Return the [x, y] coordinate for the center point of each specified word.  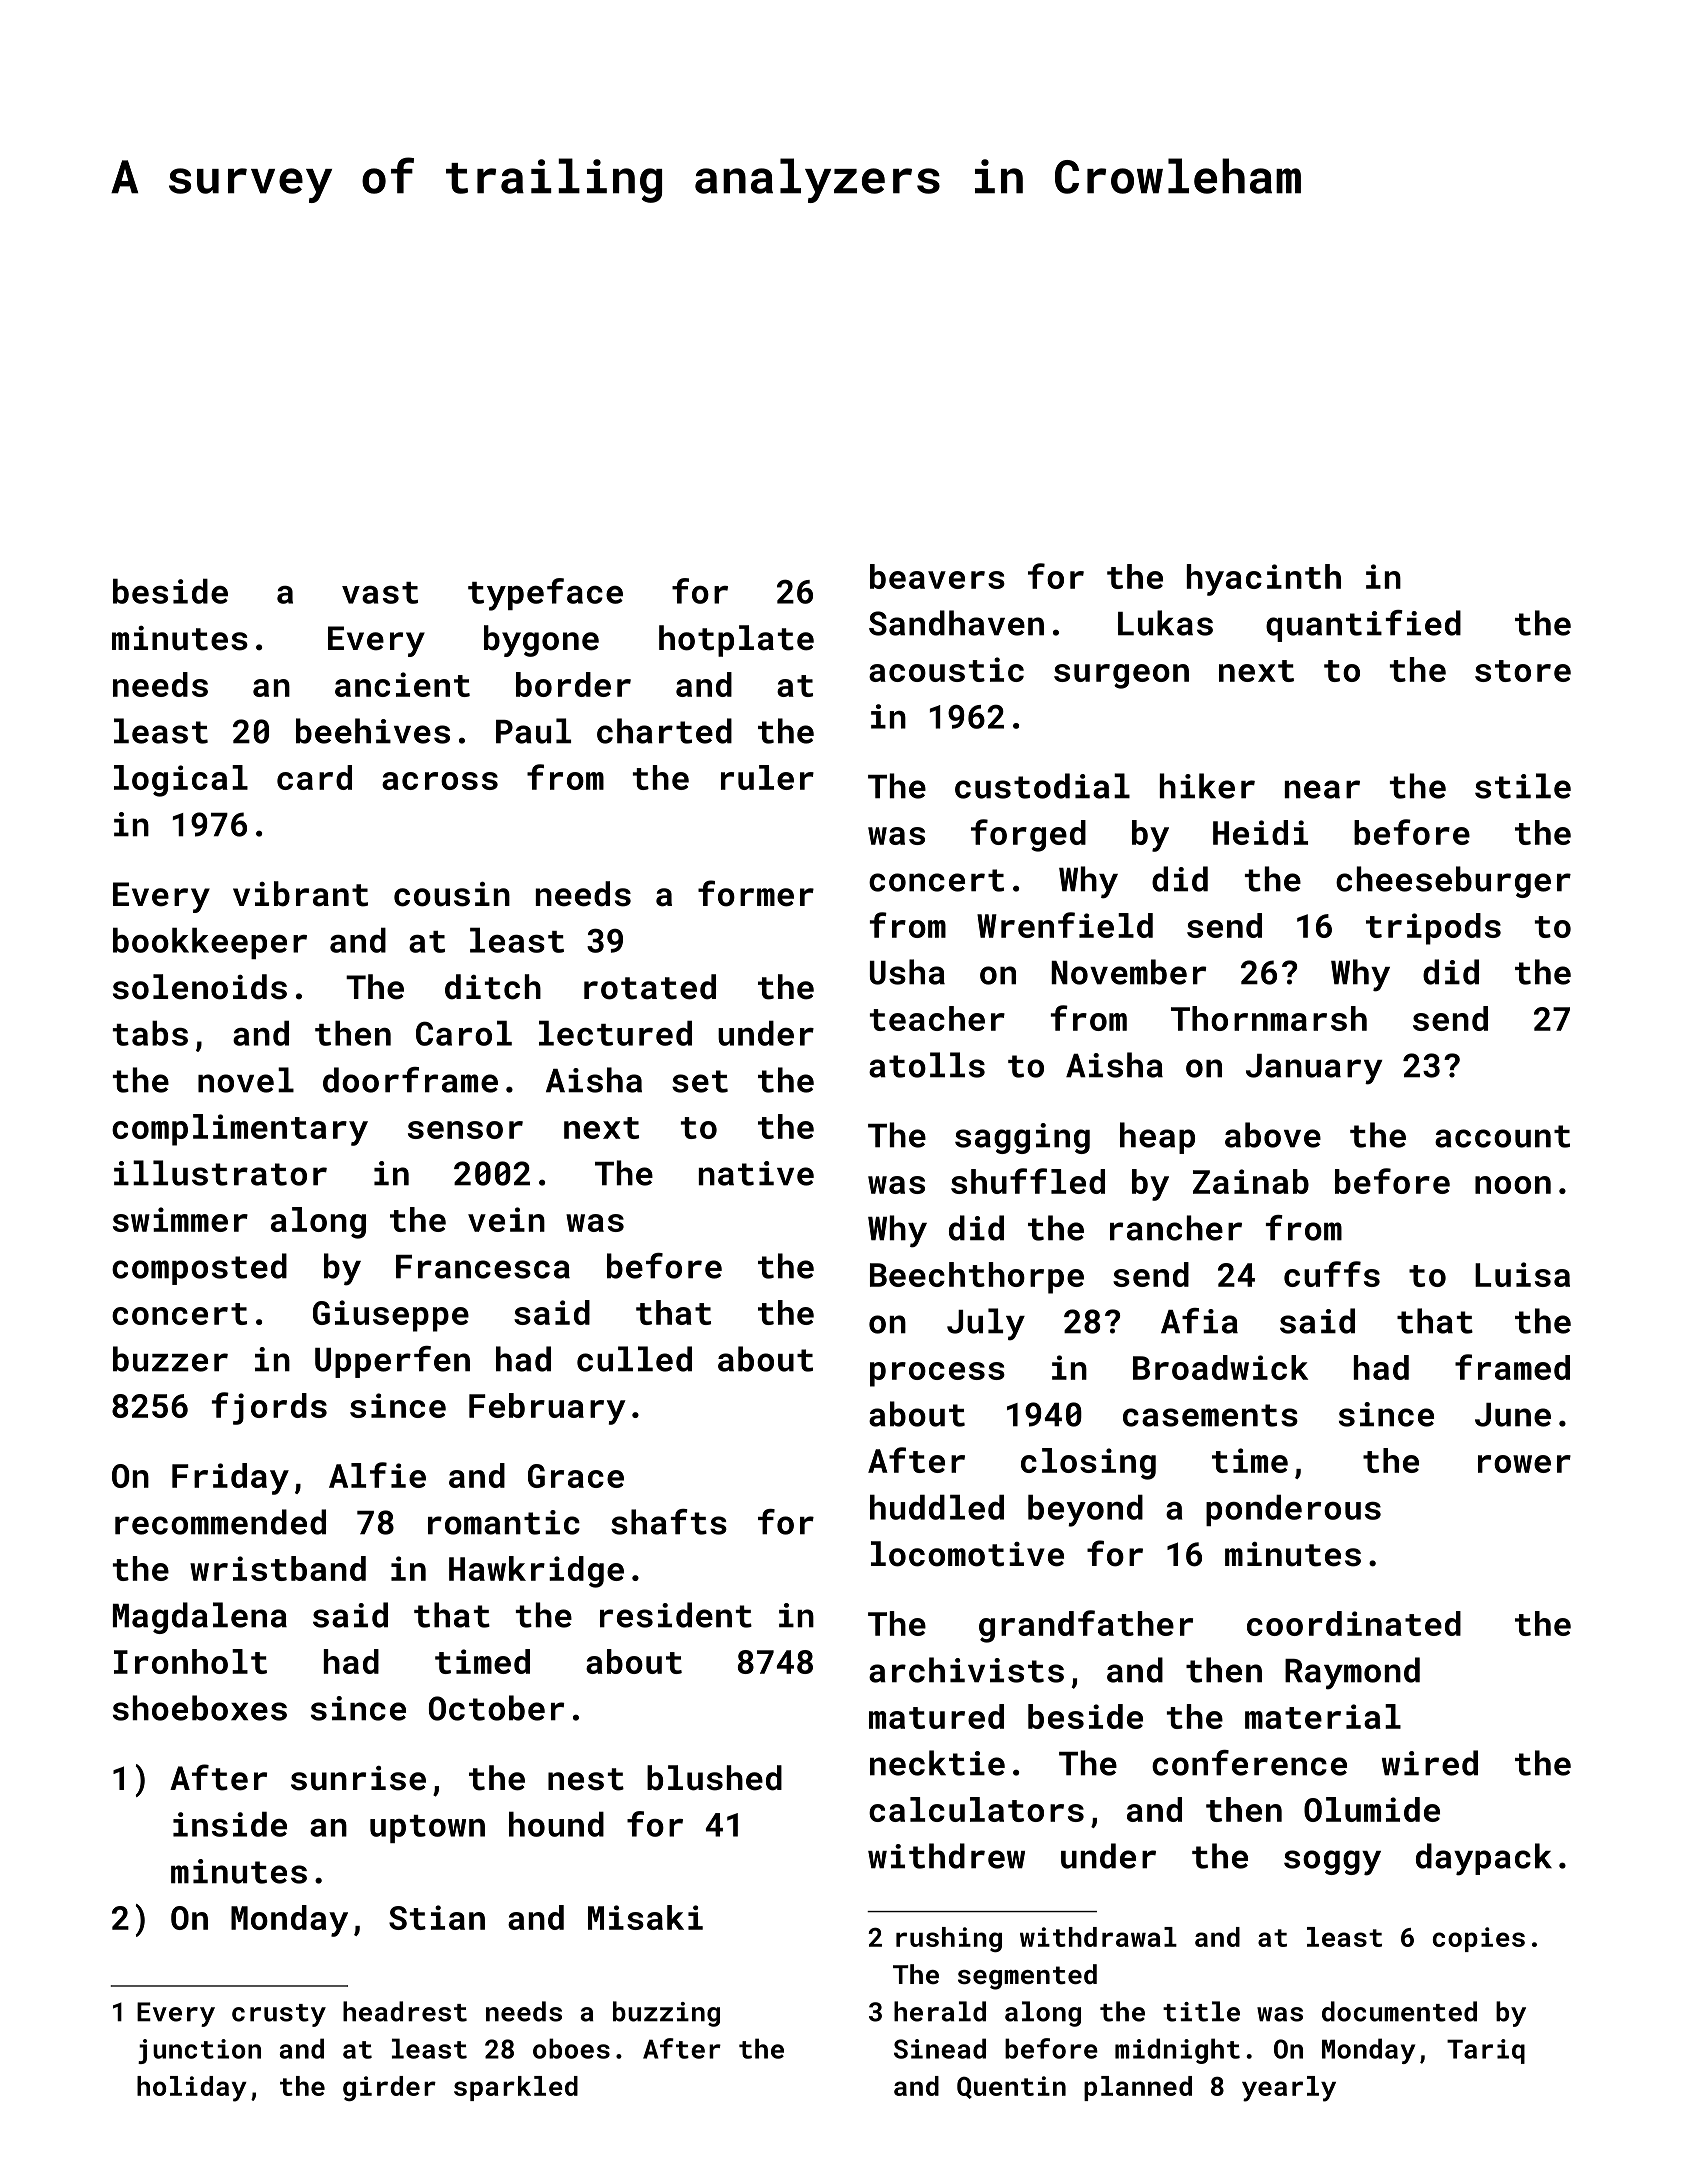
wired [1430, 1763]
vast [380, 593]
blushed [714, 1778]
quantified [1363, 626]
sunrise [358, 1778]
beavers [937, 576]
